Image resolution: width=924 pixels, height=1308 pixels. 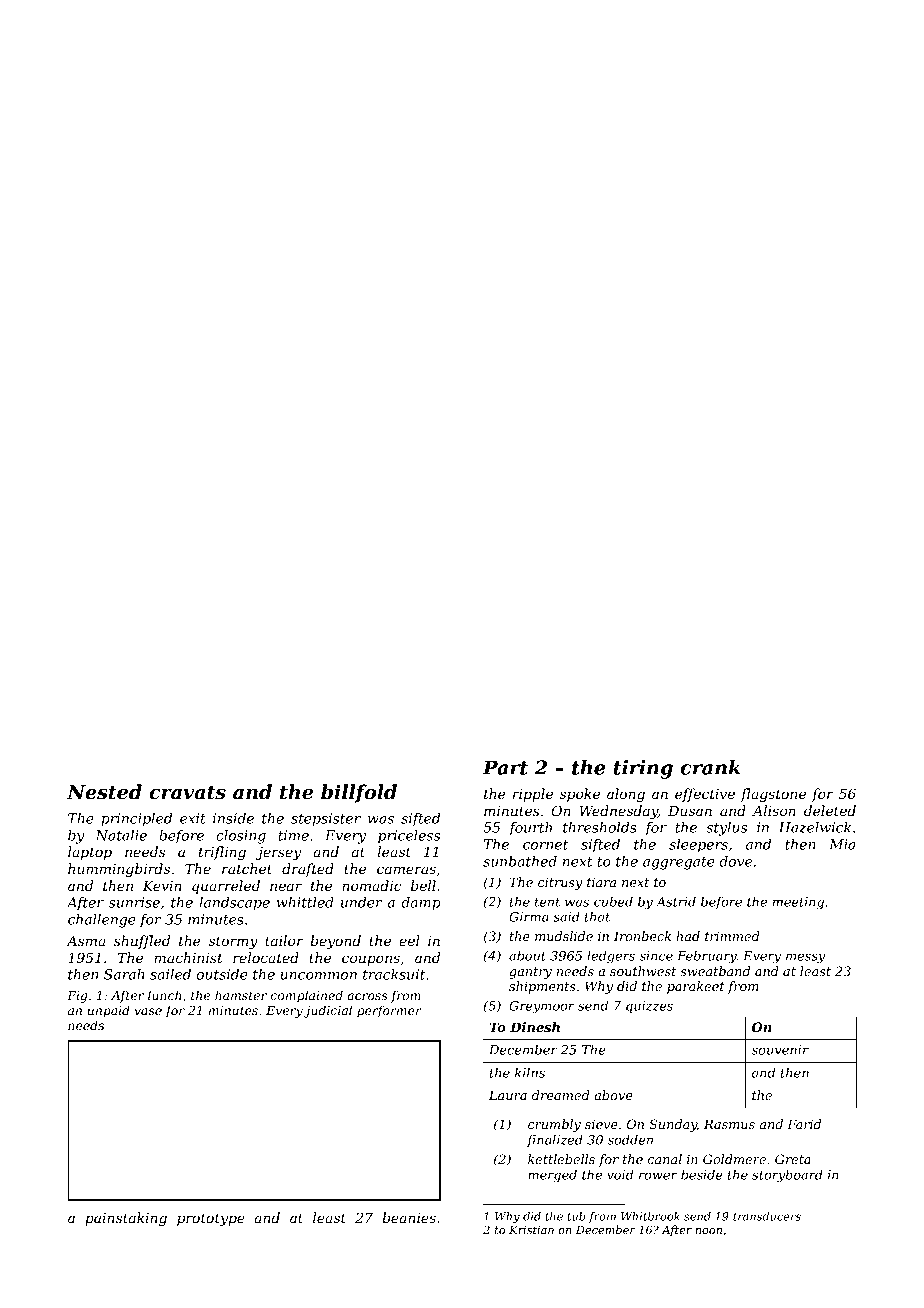 What do you see at coordinates (233, 818) in the screenshot?
I see `inside` at bounding box center [233, 818].
